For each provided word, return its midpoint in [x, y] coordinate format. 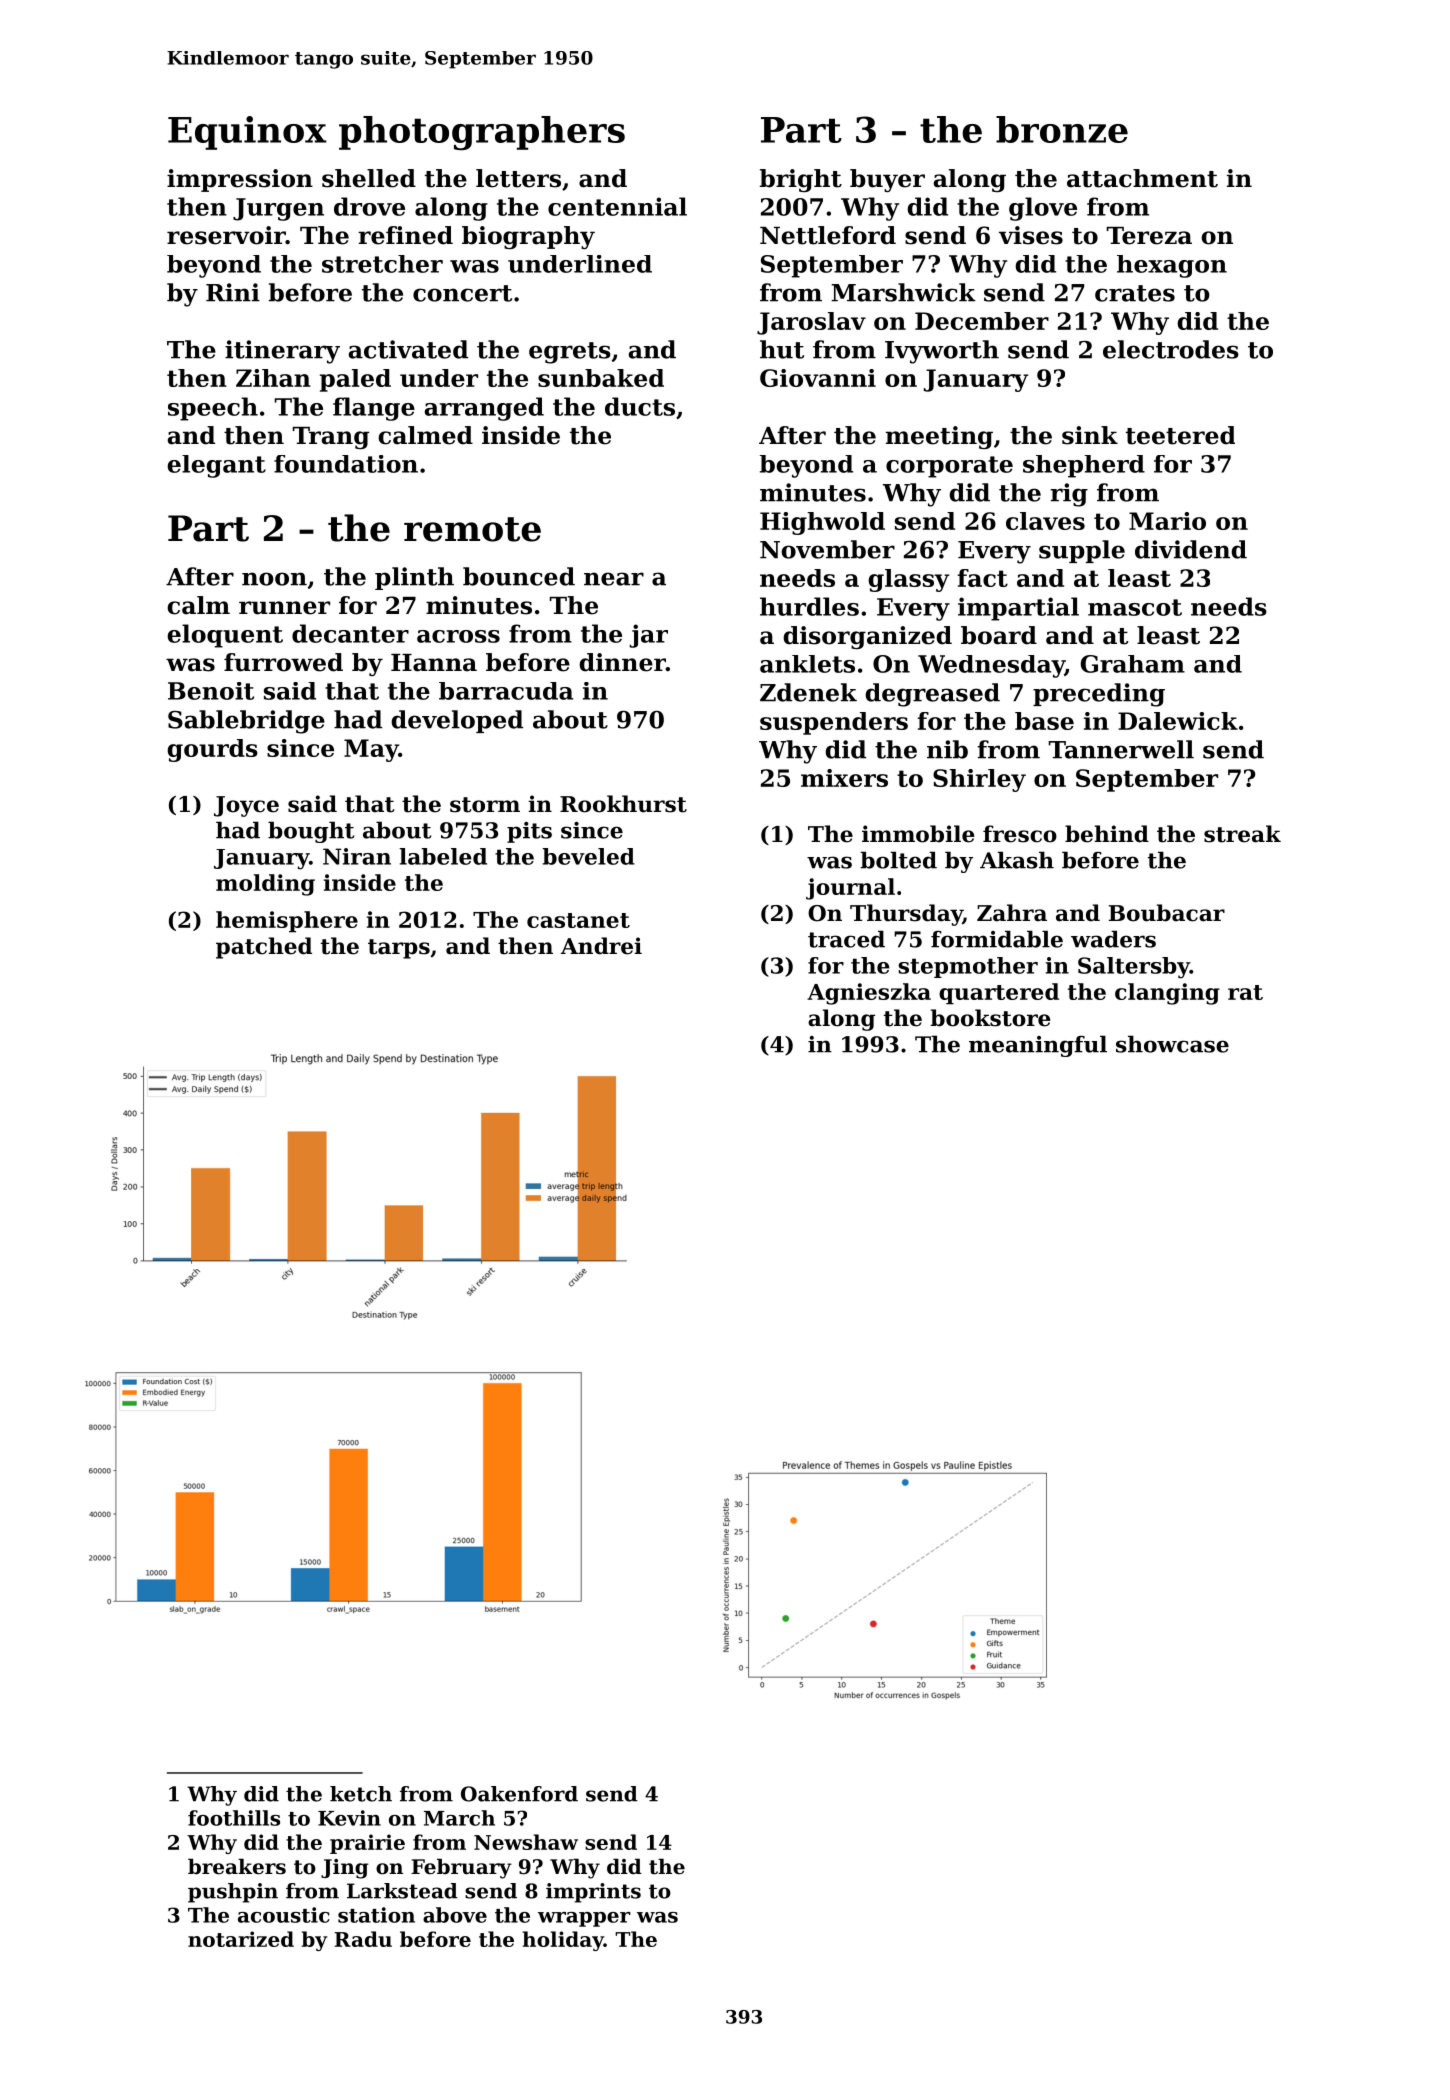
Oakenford [519, 1794]
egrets [570, 353]
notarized [241, 1939]
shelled [369, 178]
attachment [1142, 178]
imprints [593, 1893]
